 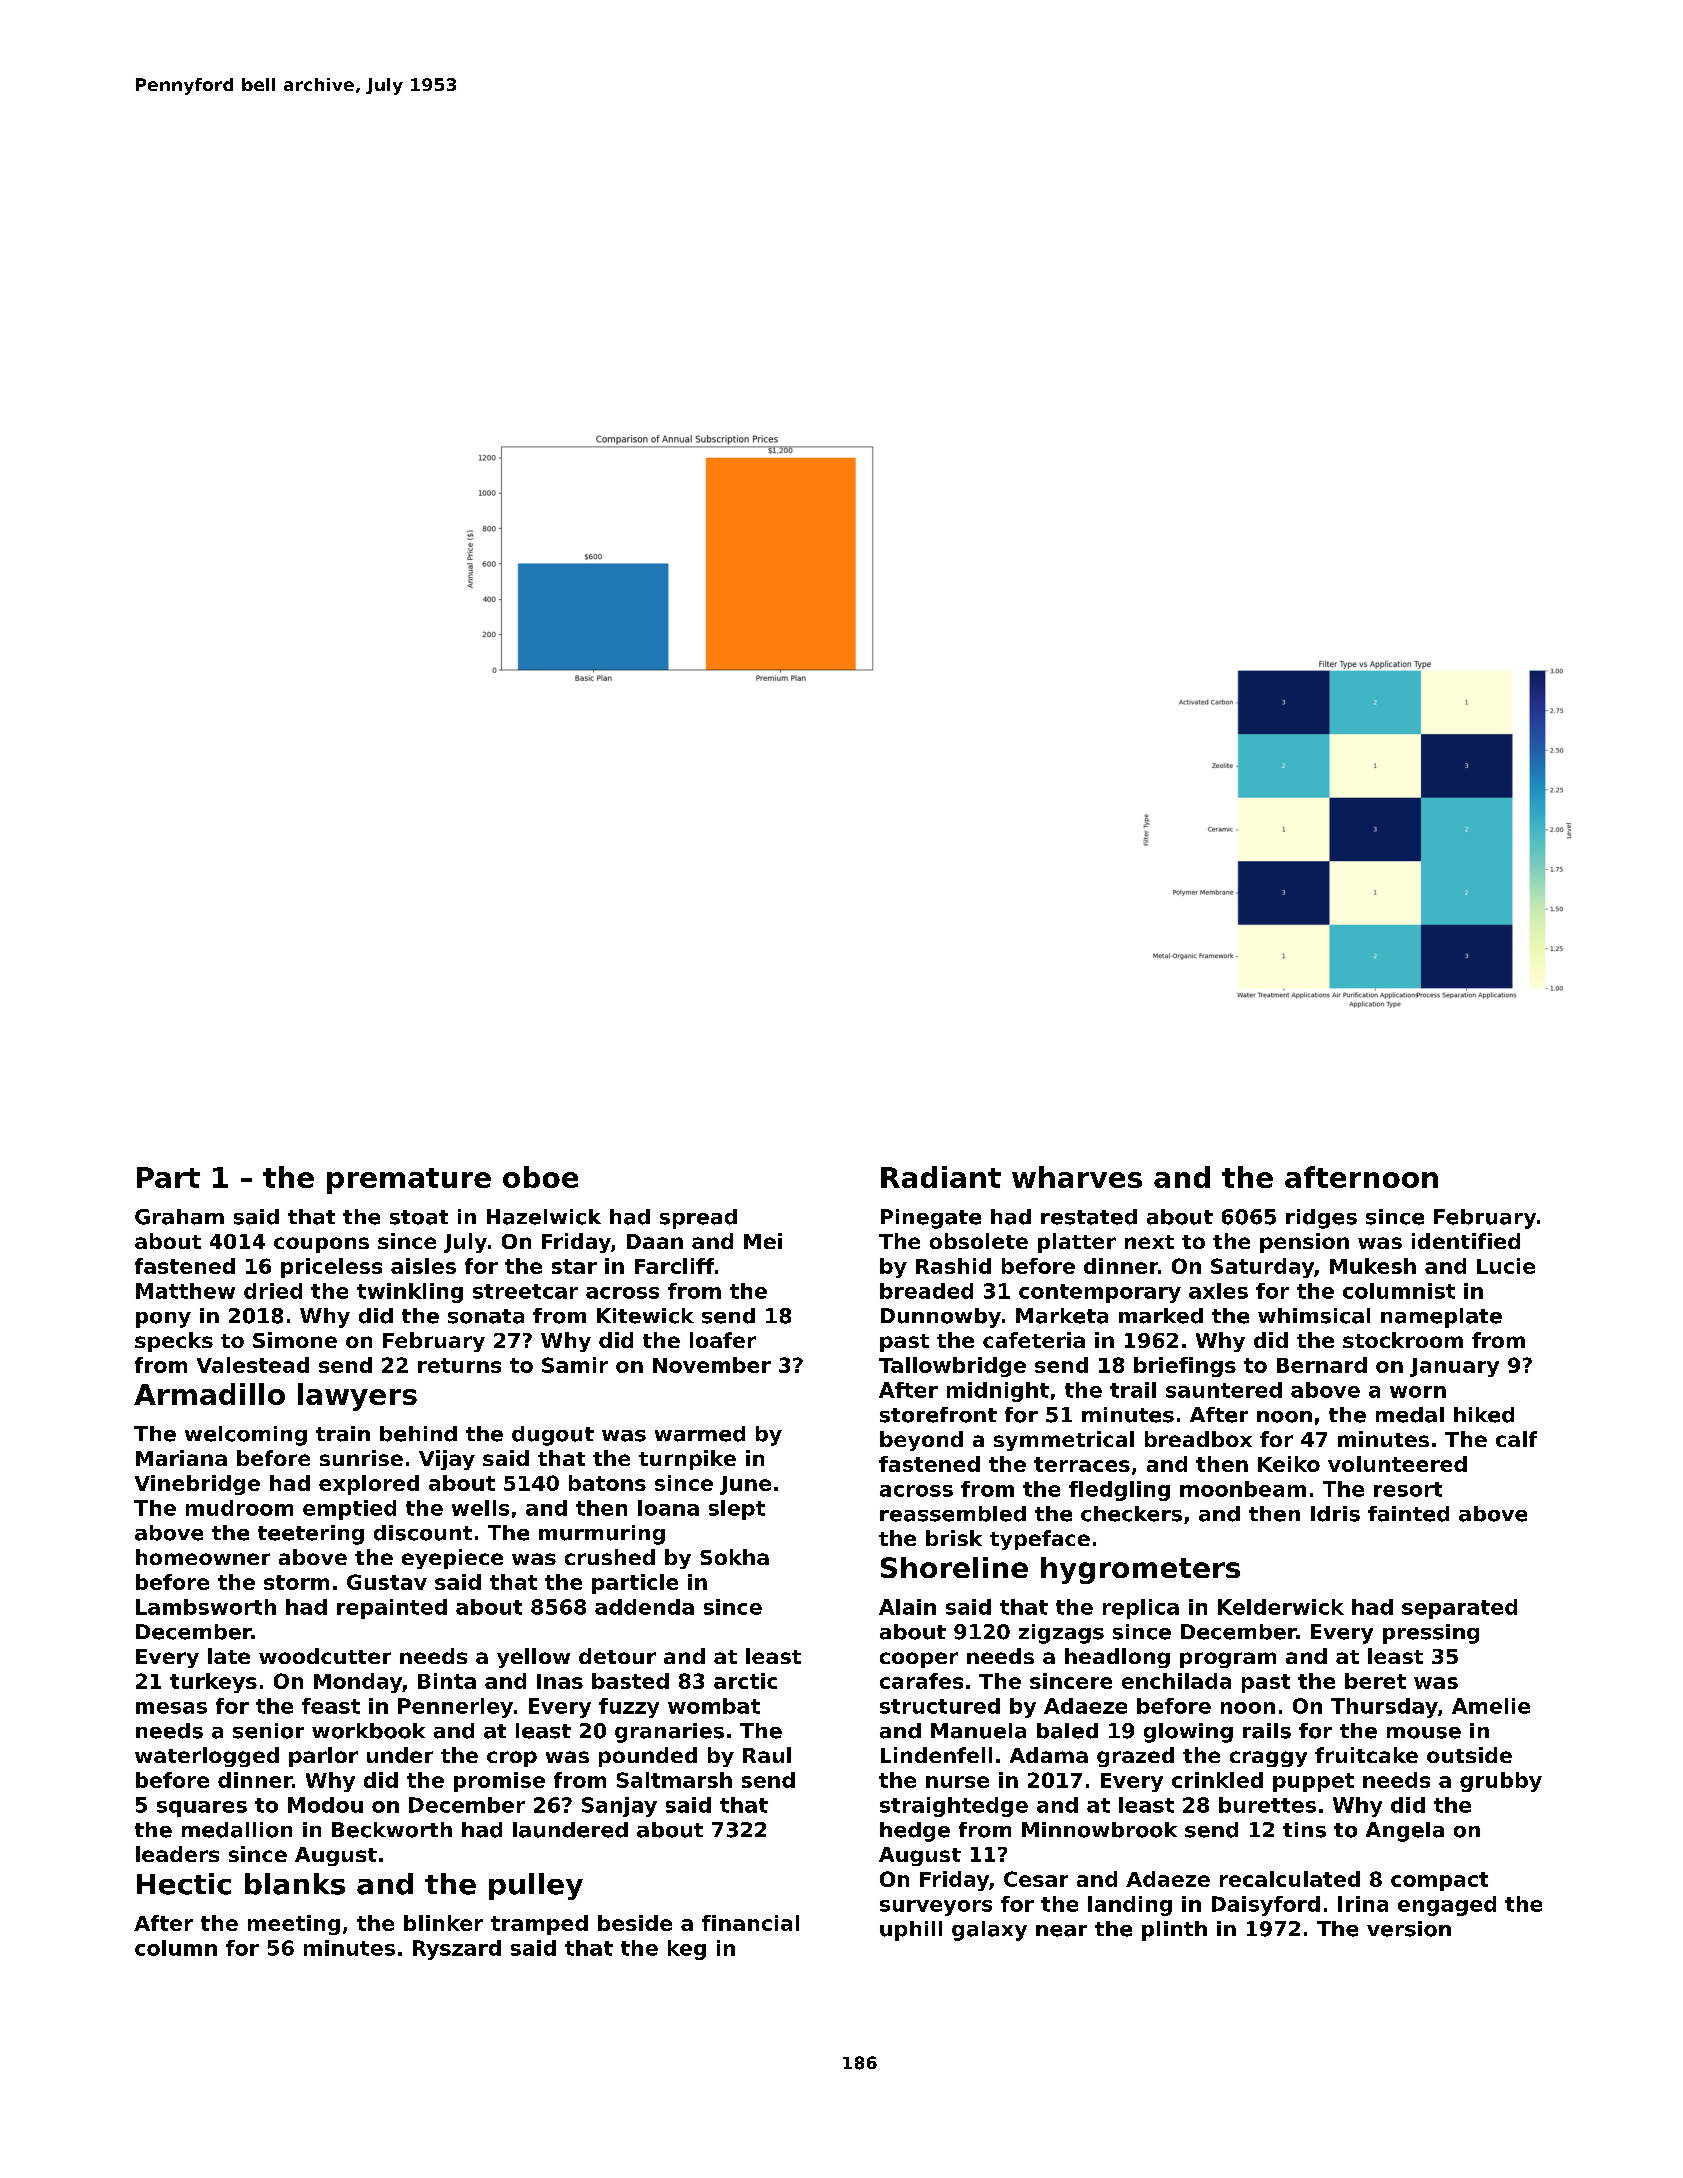 What do you see at coordinates (1373, 1266) in the page?
I see `Mukesh` at bounding box center [1373, 1266].
